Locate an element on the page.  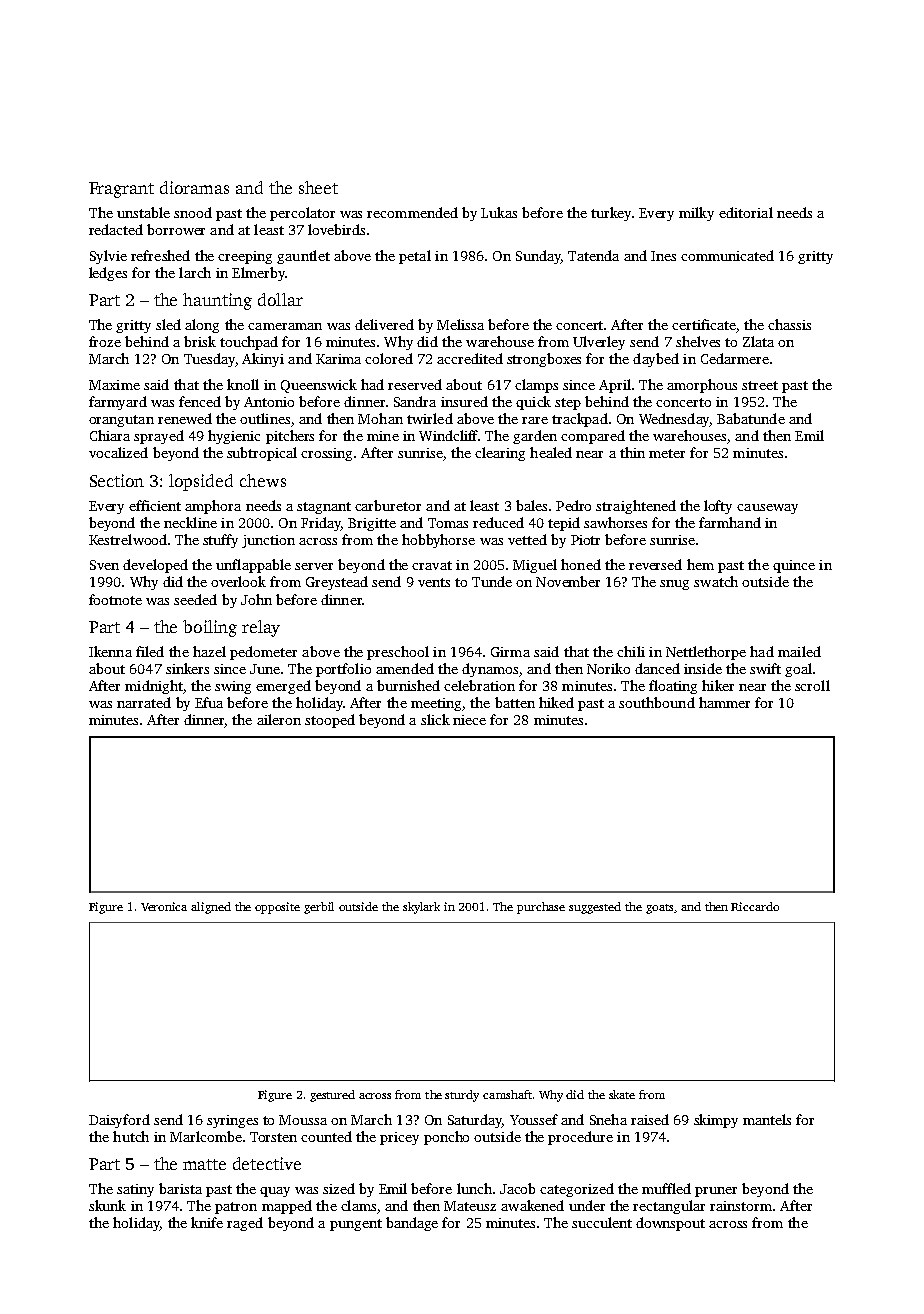
Section is located at coordinates (117, 480).
